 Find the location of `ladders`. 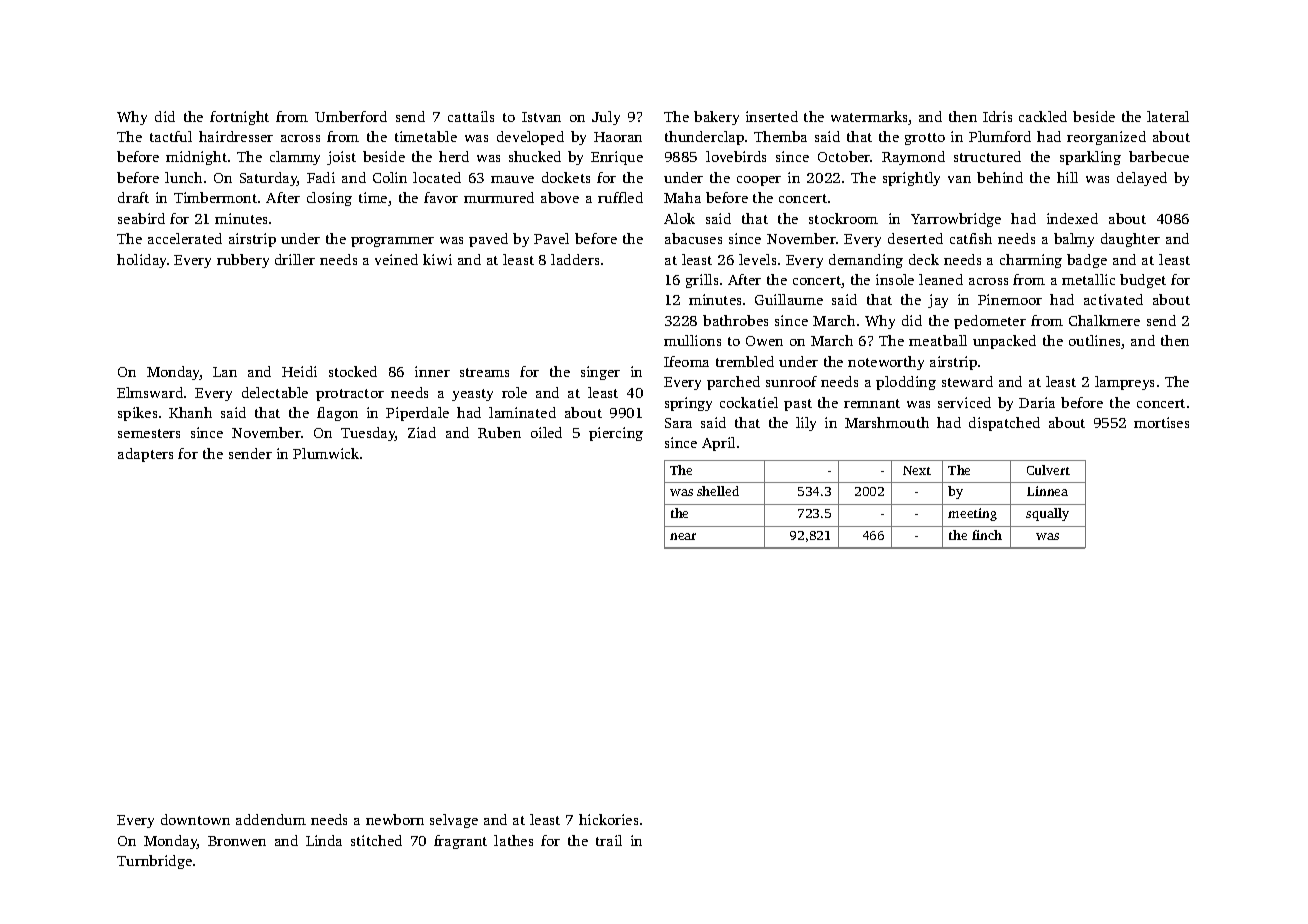

ladders is located at coordinates (575, 259).
